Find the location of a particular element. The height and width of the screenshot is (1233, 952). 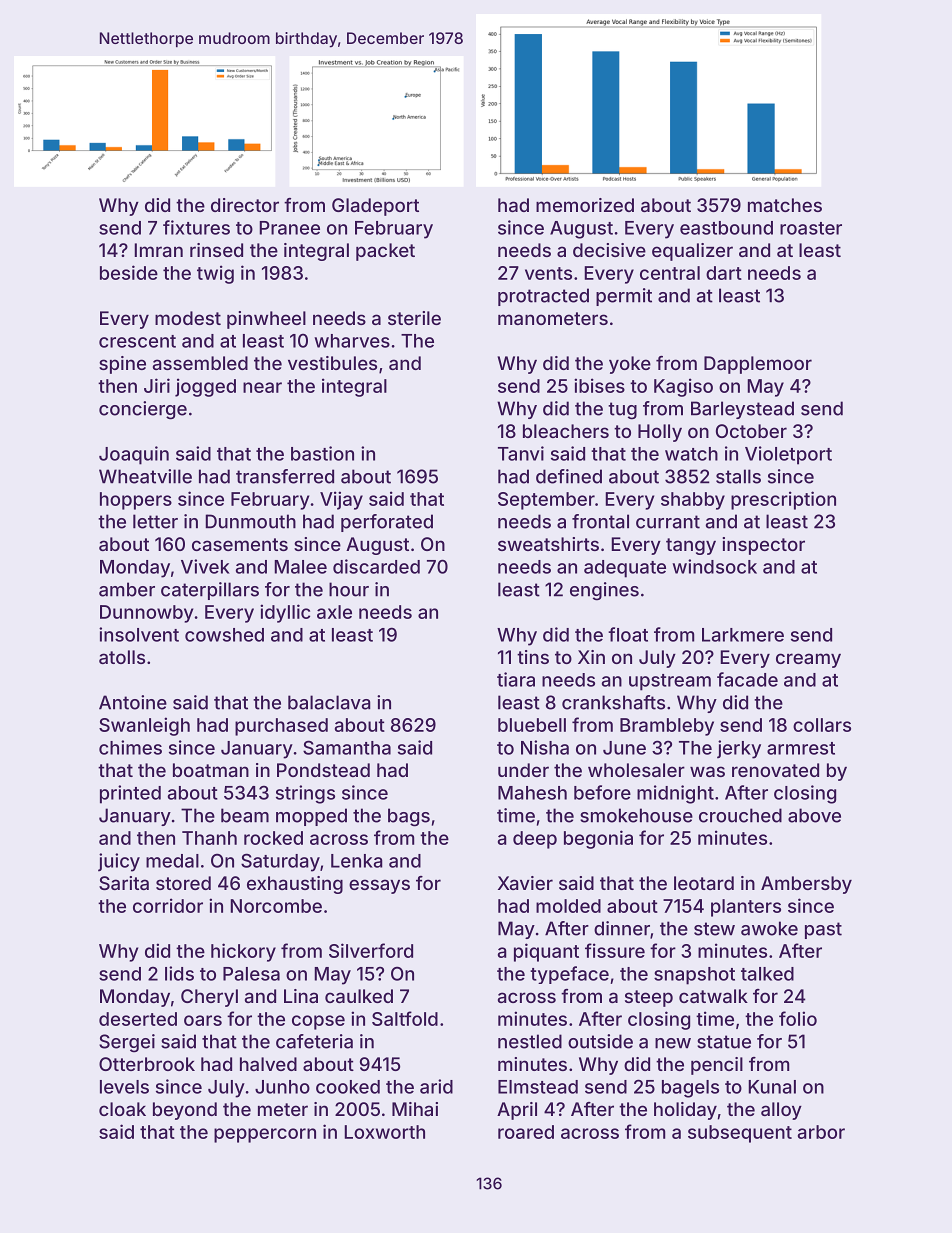

statue is located at coordinates (724, 1042).
